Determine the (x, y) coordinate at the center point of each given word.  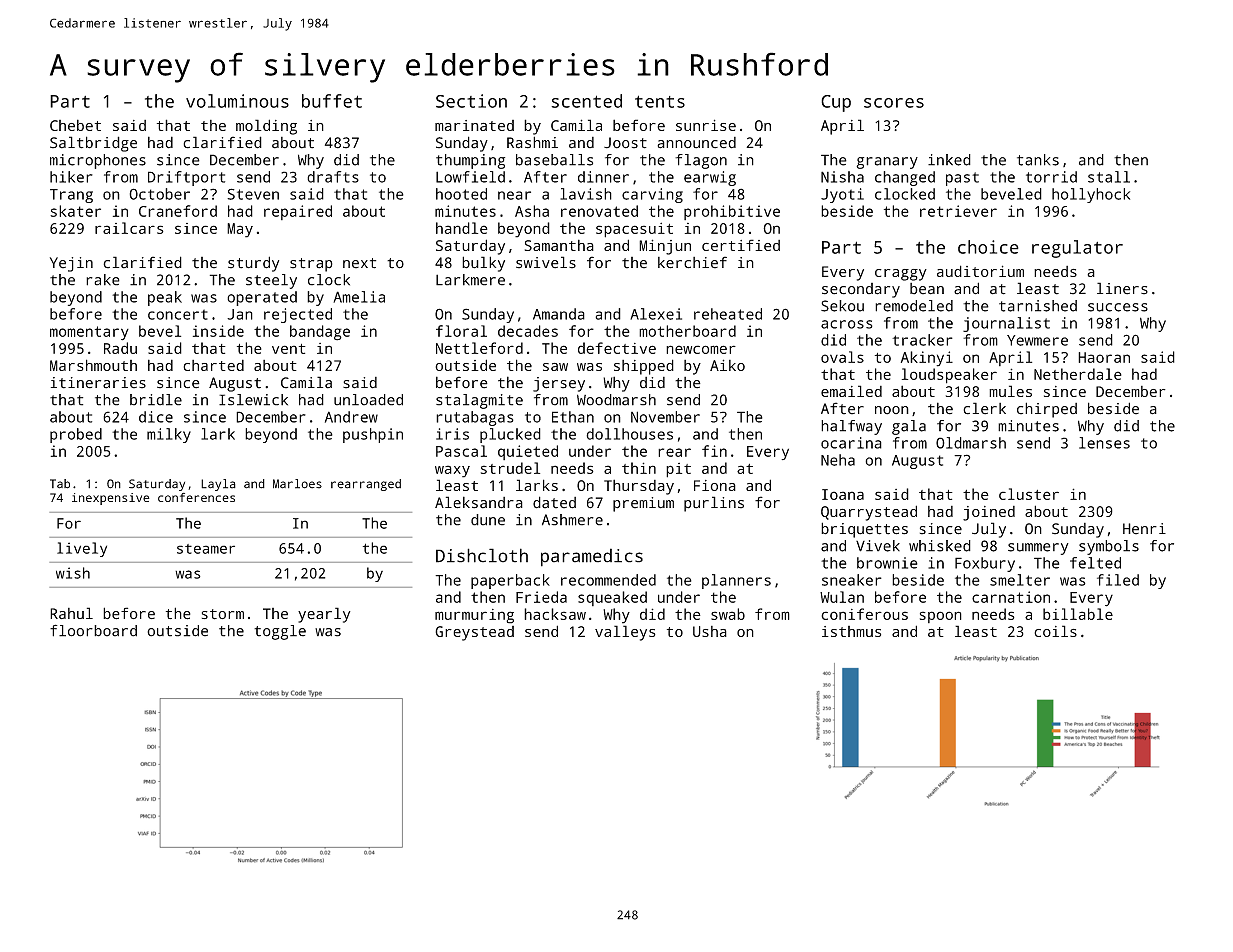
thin (639, 468)
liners (1122, 288)
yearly (324, 615)
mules (1010, 391)
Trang (71, 196)
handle (462, 228)
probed (76, 435)
